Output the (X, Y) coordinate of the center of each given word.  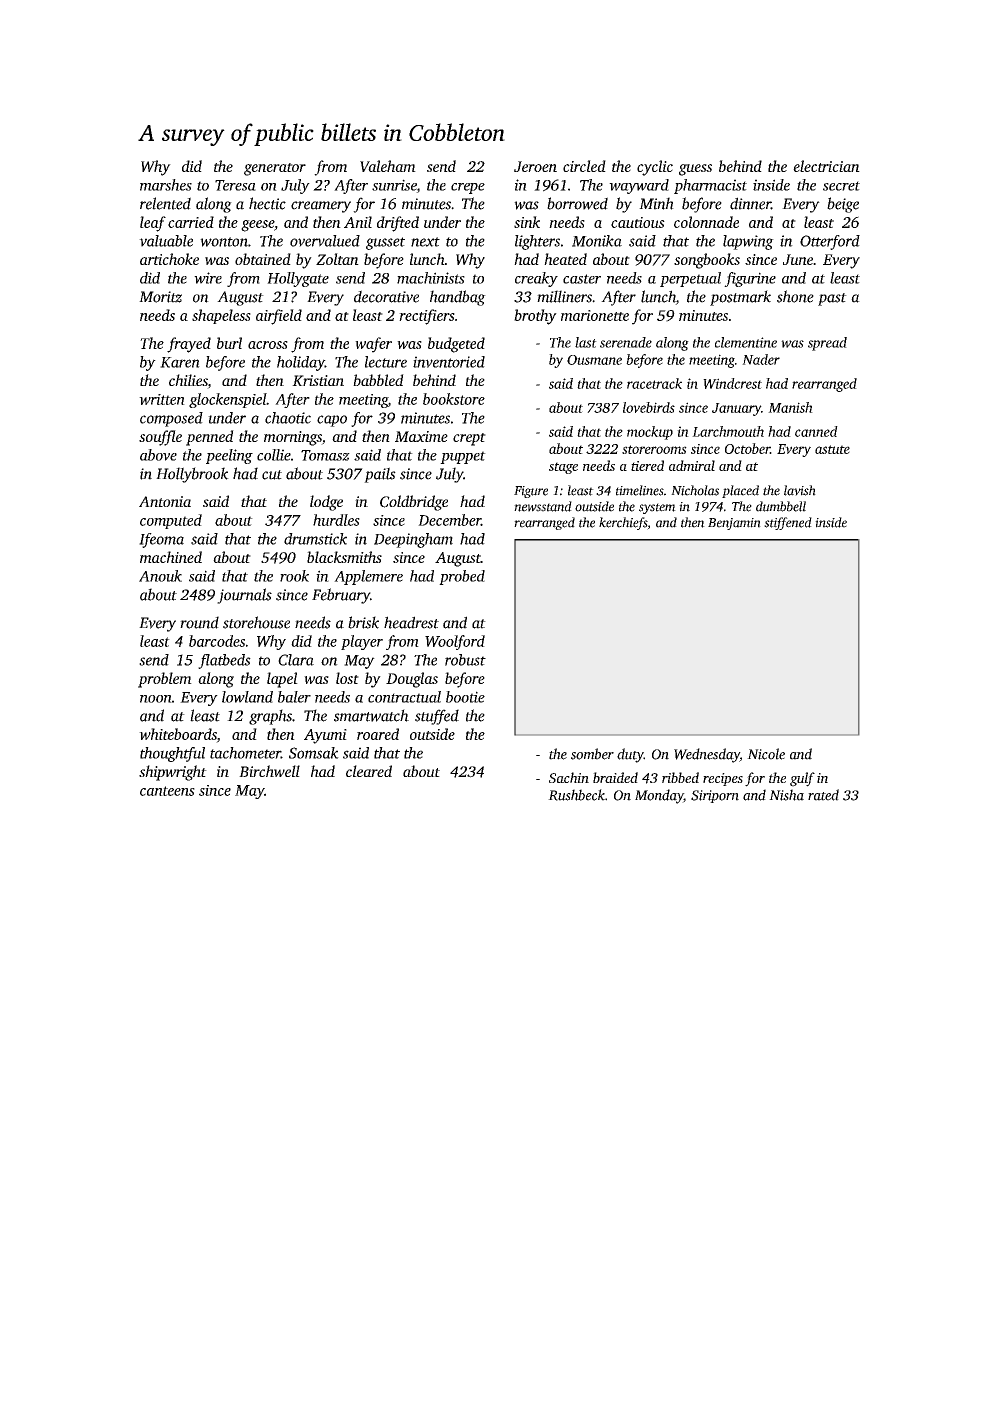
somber (592, 754)
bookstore (454, 399)
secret (841, 186)
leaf (153, 224)
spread (827, 344)
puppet (463, 457)
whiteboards (178, 734)
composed (171, 419)
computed (171, 521)
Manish (790, 407)
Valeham (388, 166)
